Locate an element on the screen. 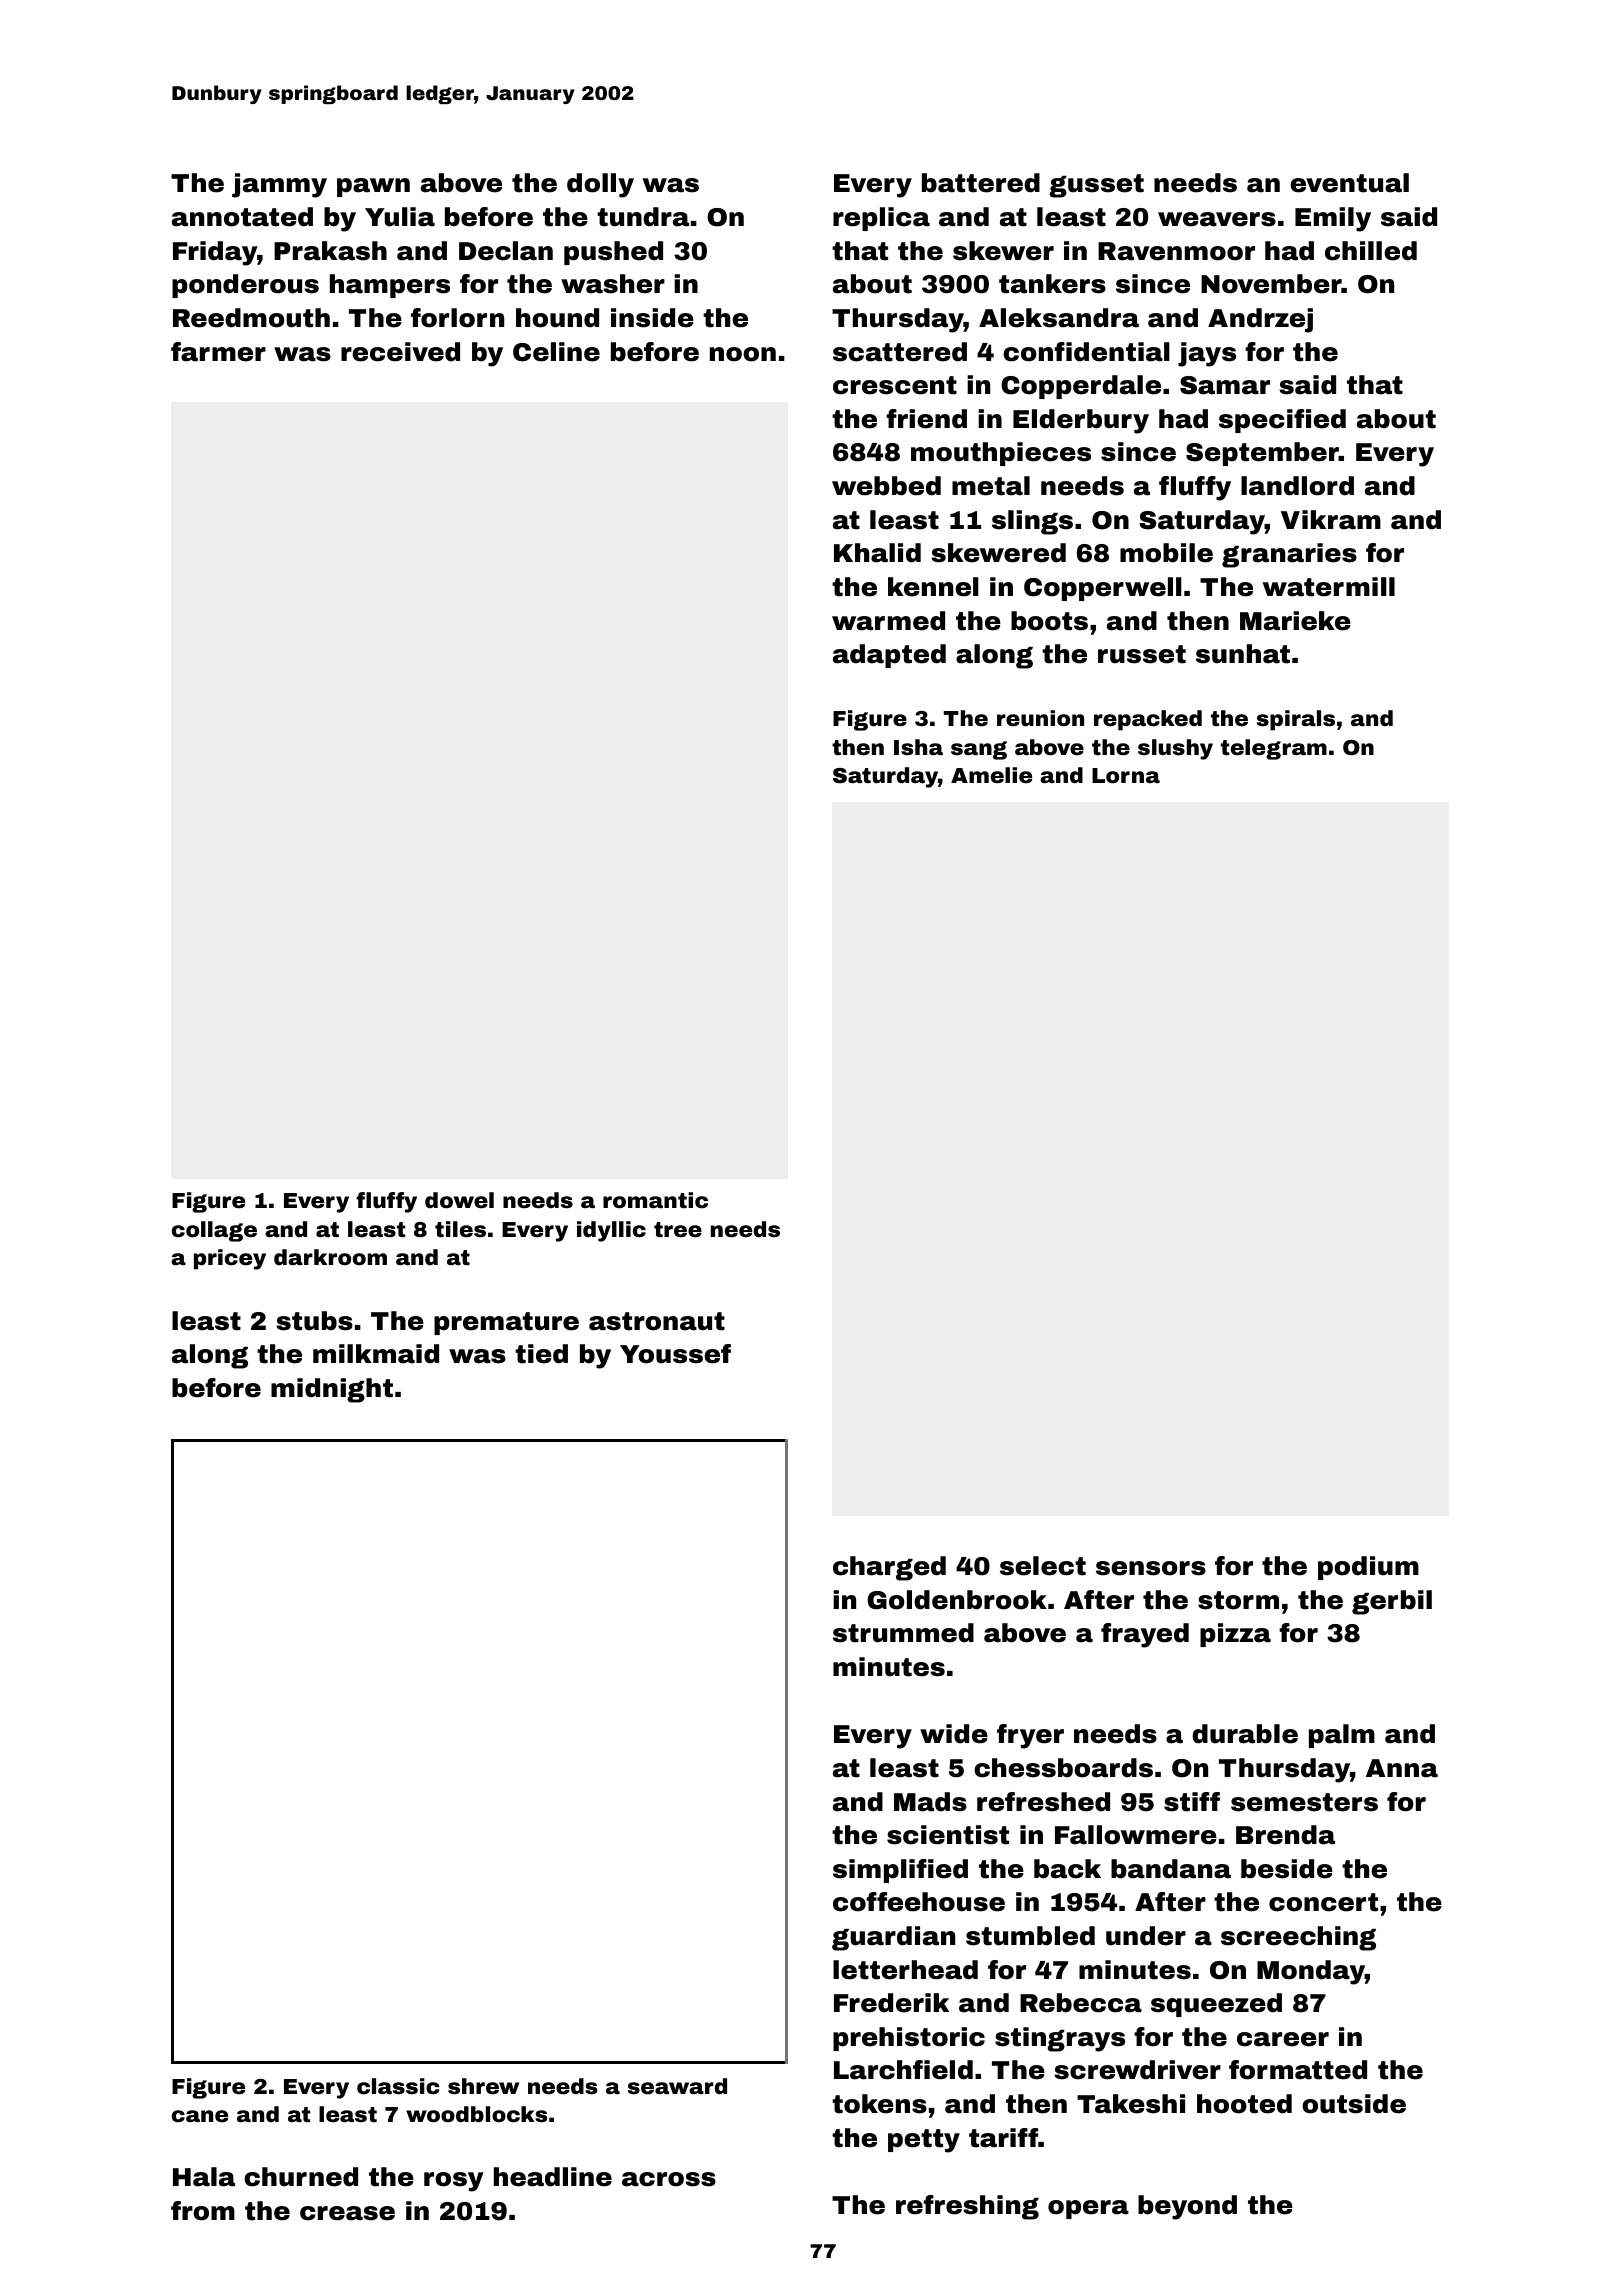 The image size is (1620, 2292). collage is located at coordinates (214, 1231).
